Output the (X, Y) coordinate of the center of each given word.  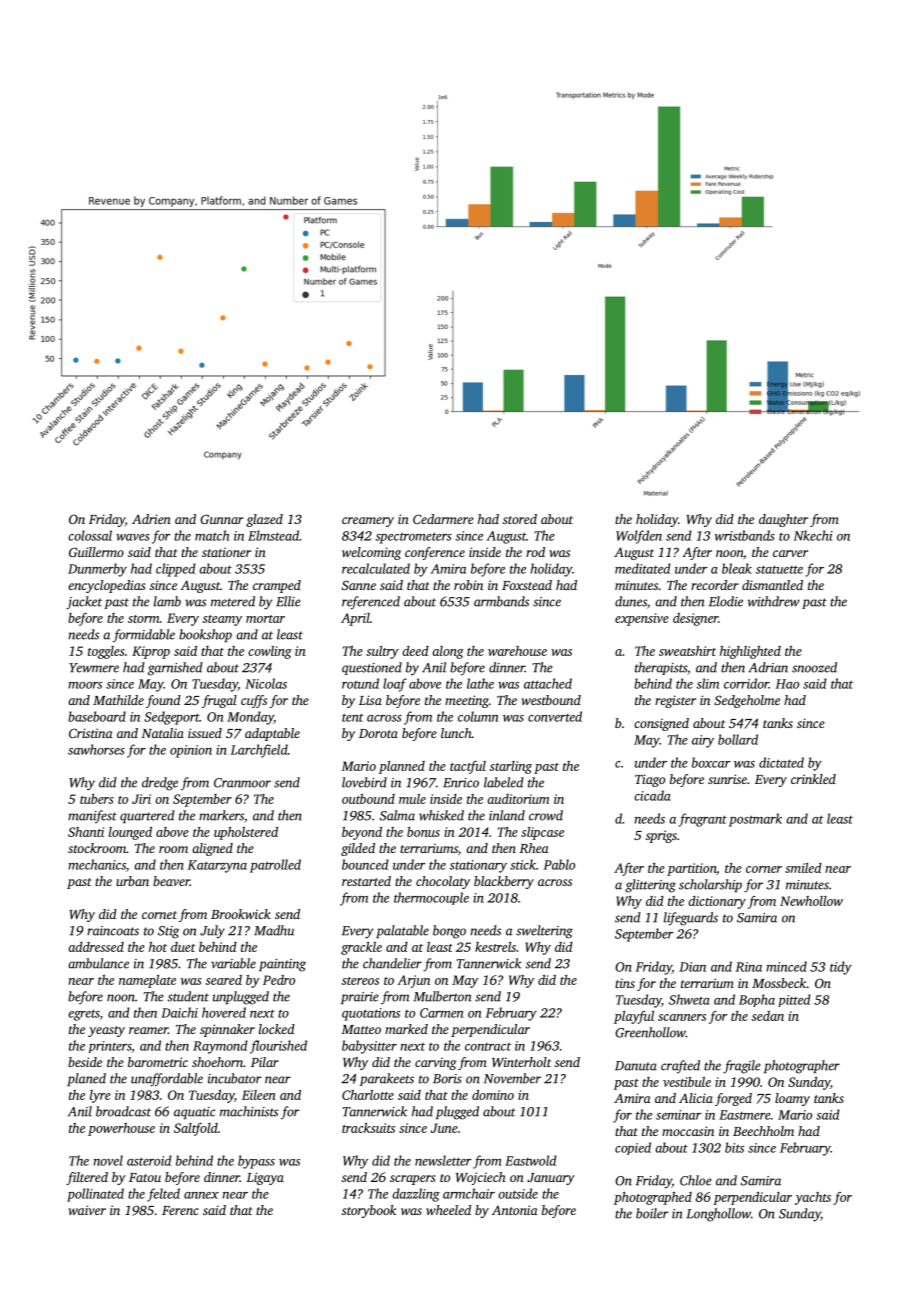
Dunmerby (97, 570)
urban (132, 881)
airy (703, 741)
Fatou (145, 1177)
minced (786, 966)
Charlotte (368, 1095)
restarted (366, 881)
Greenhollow (650, 1032)
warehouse (517, 651)
